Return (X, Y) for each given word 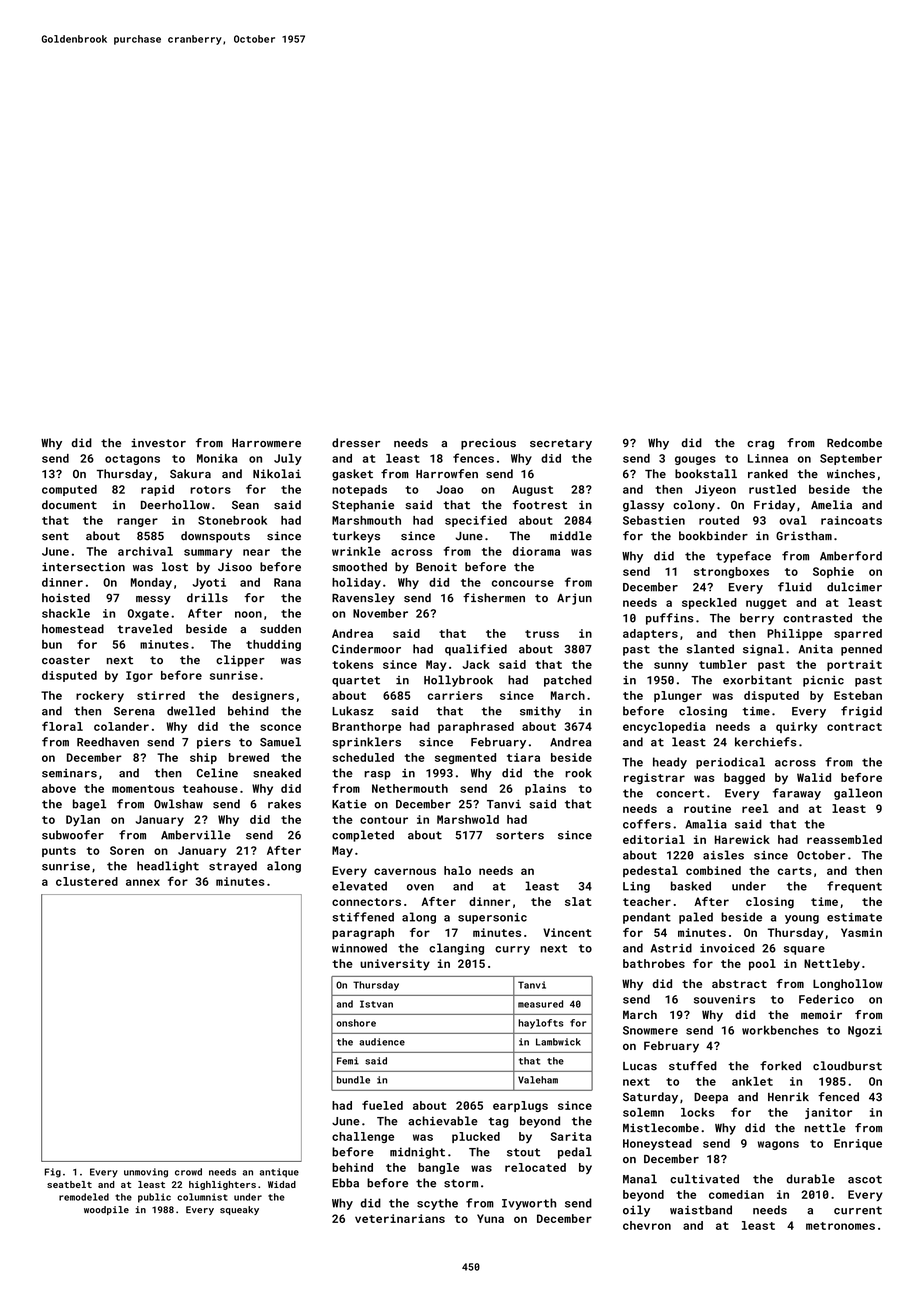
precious (488, 444)
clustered (87, 881)
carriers (455, 695)
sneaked (277, 773)
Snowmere (650, 1030)
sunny (671, 666)
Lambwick (558, 1042)
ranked (768, 474)
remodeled (84, 1197)
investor (158, 443)
